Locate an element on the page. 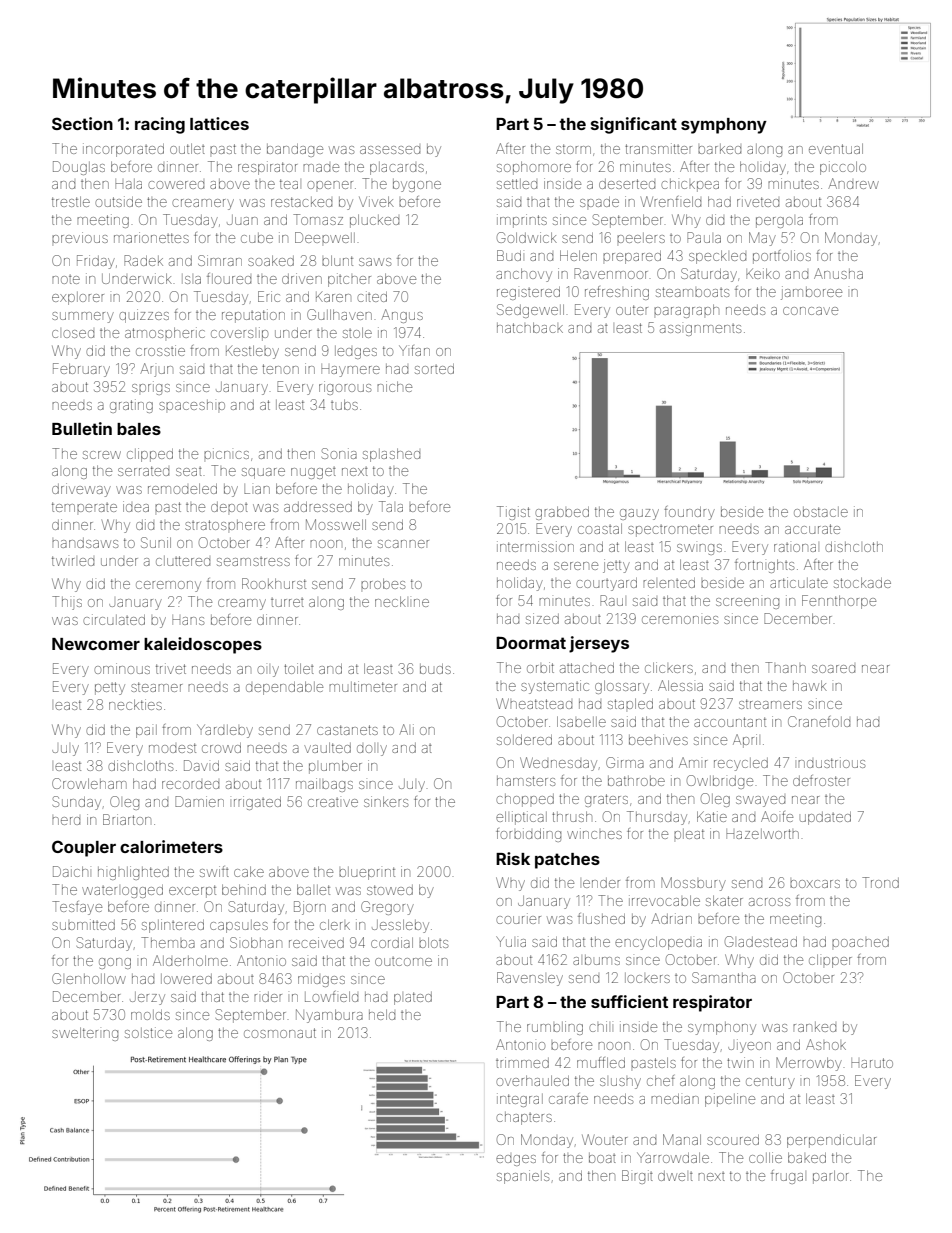  courier is located at coordinates (518, 918).
